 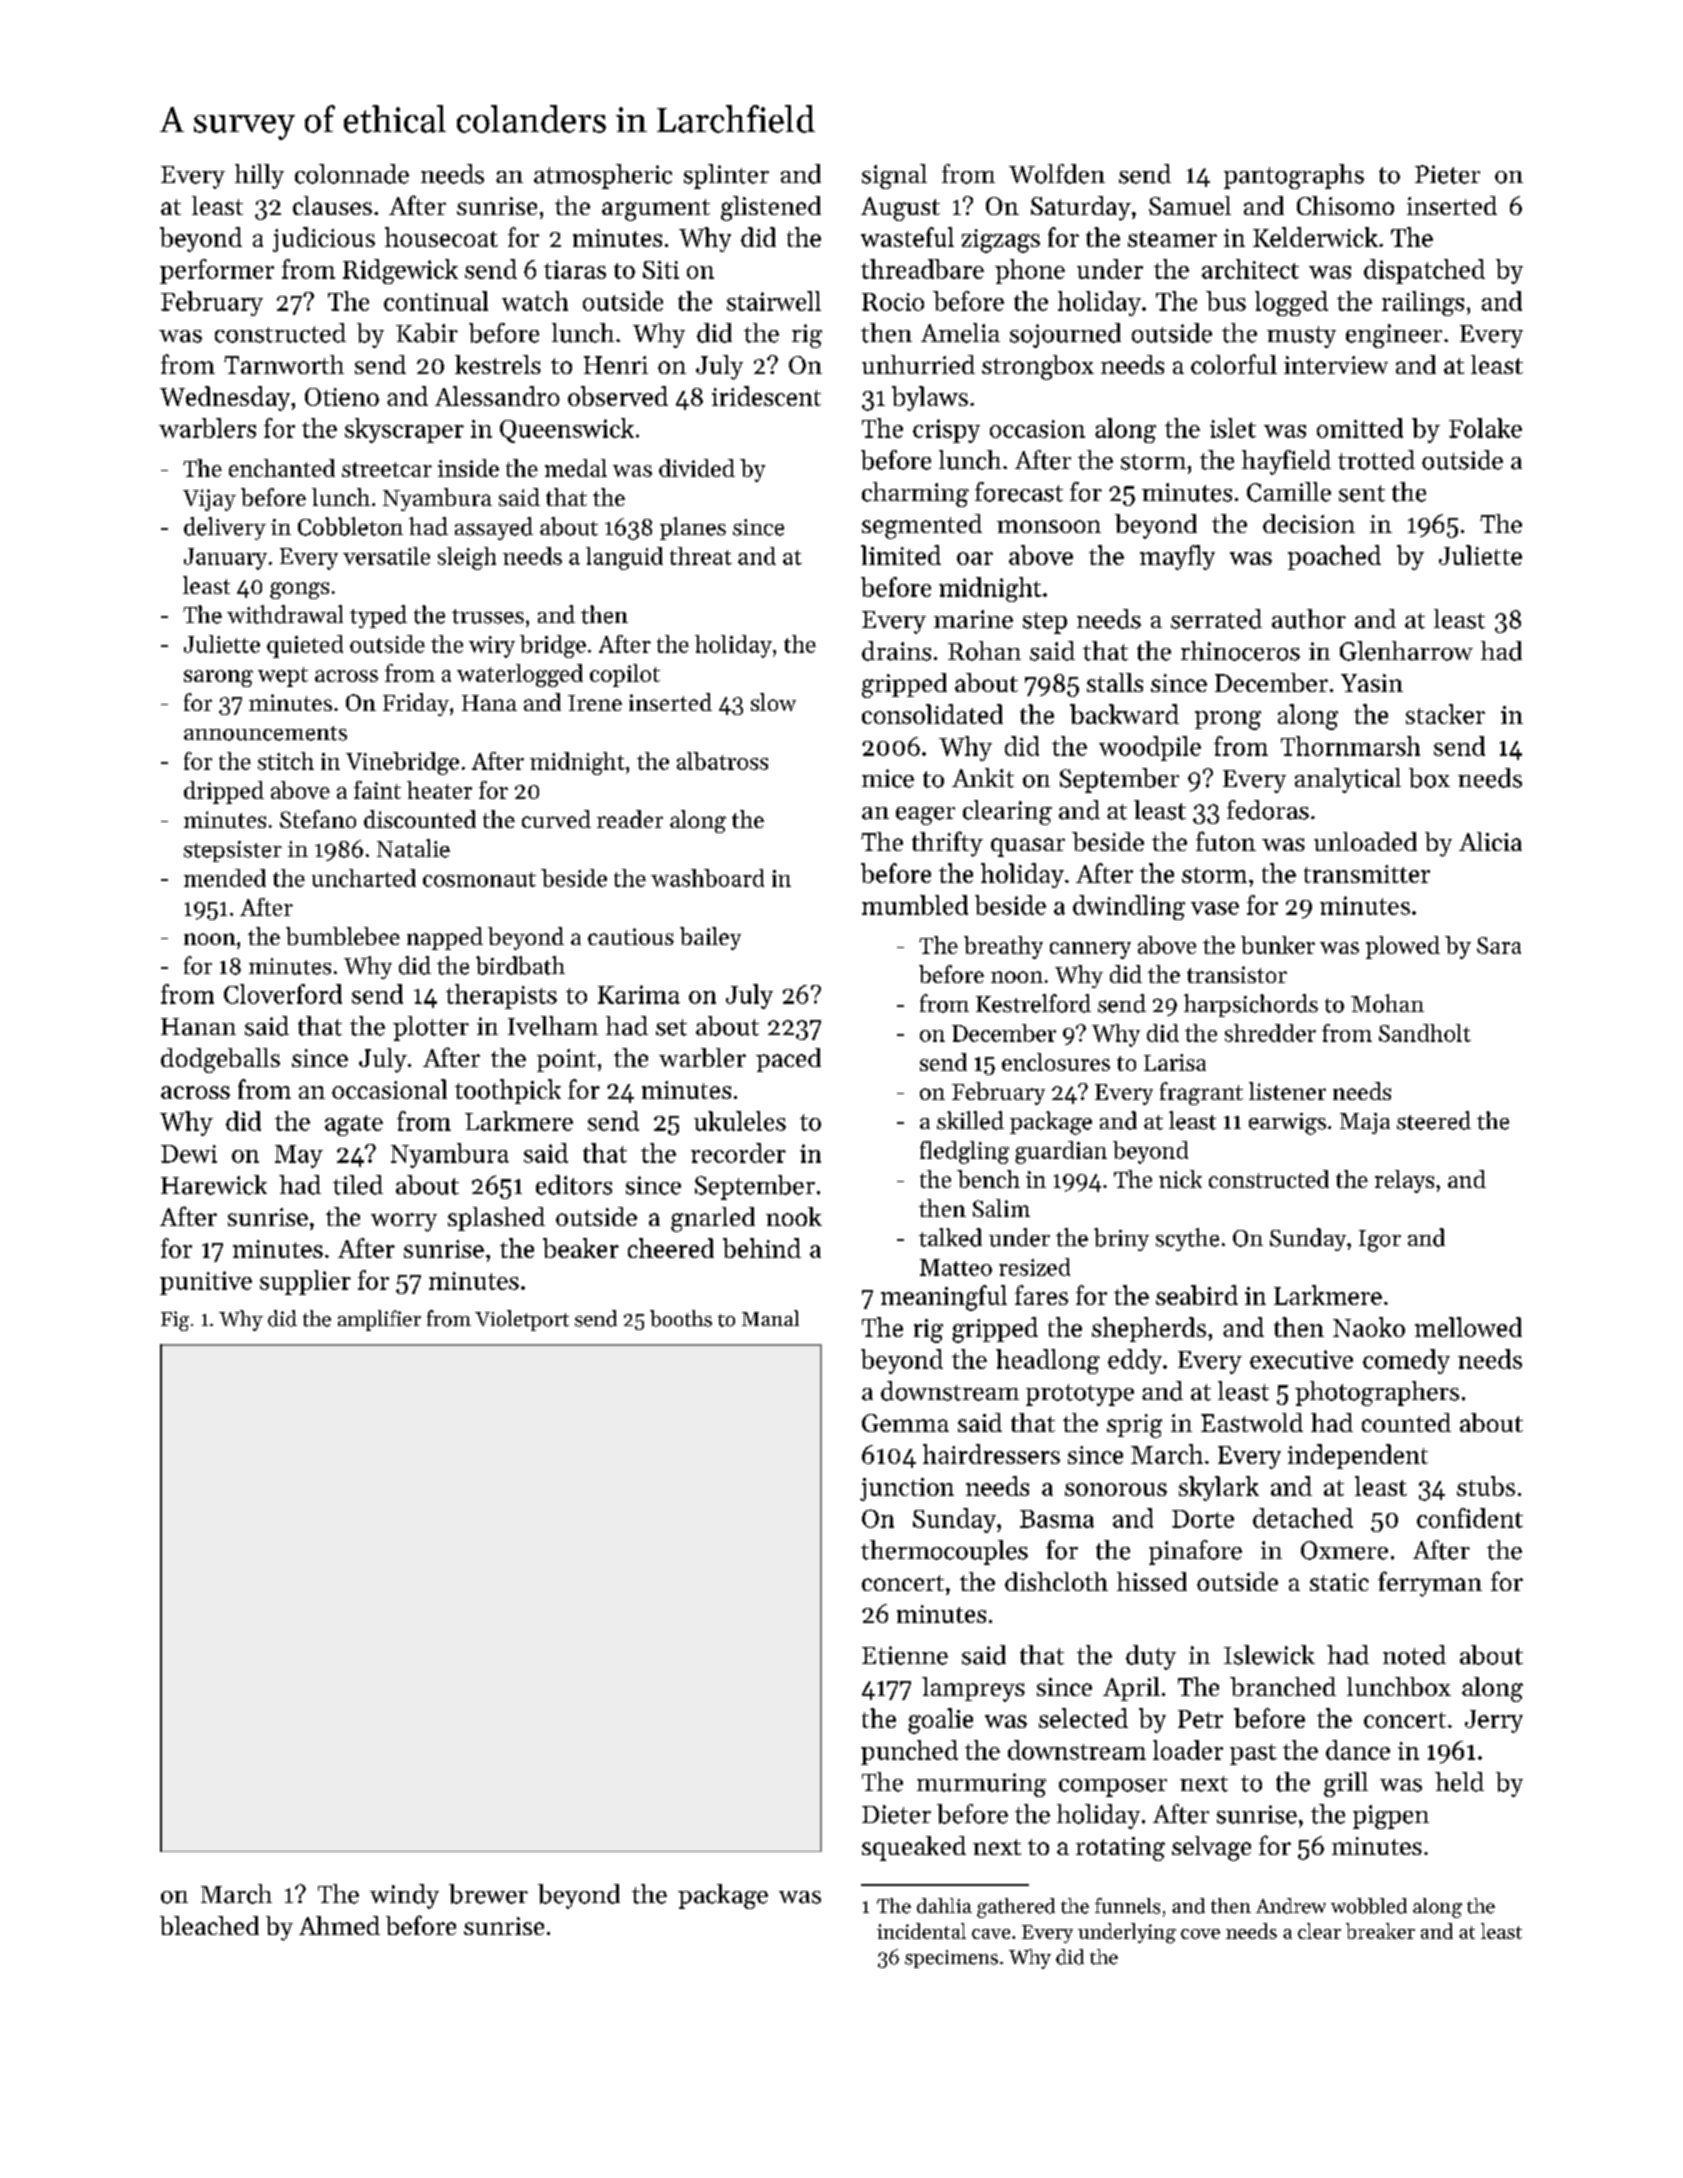 I want to click on sent, so click(x=1362, y=493).
